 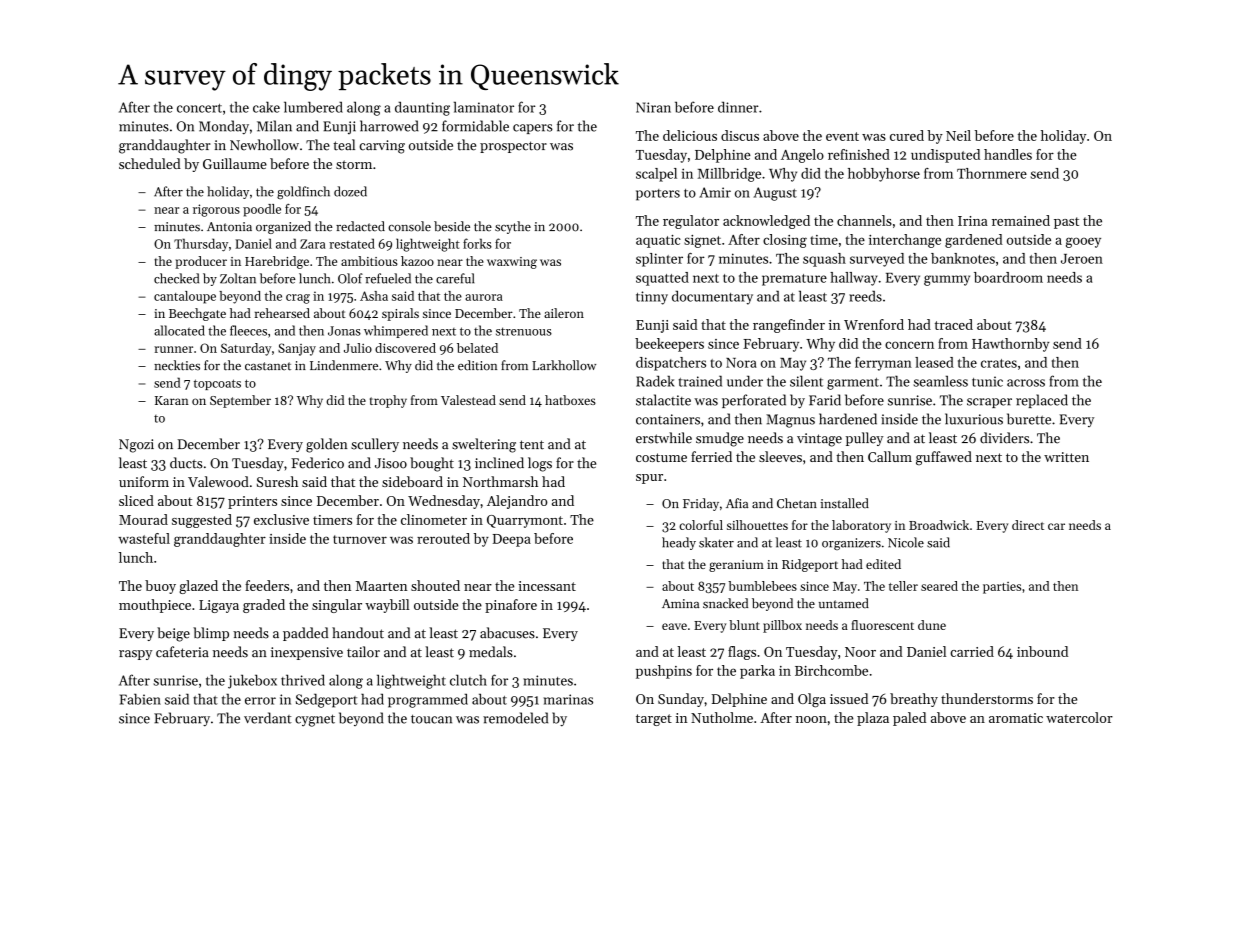 What do you see at coordinates (725, 603) in the screenshot?
I see `snacked` at bounding box center [725, 603].
